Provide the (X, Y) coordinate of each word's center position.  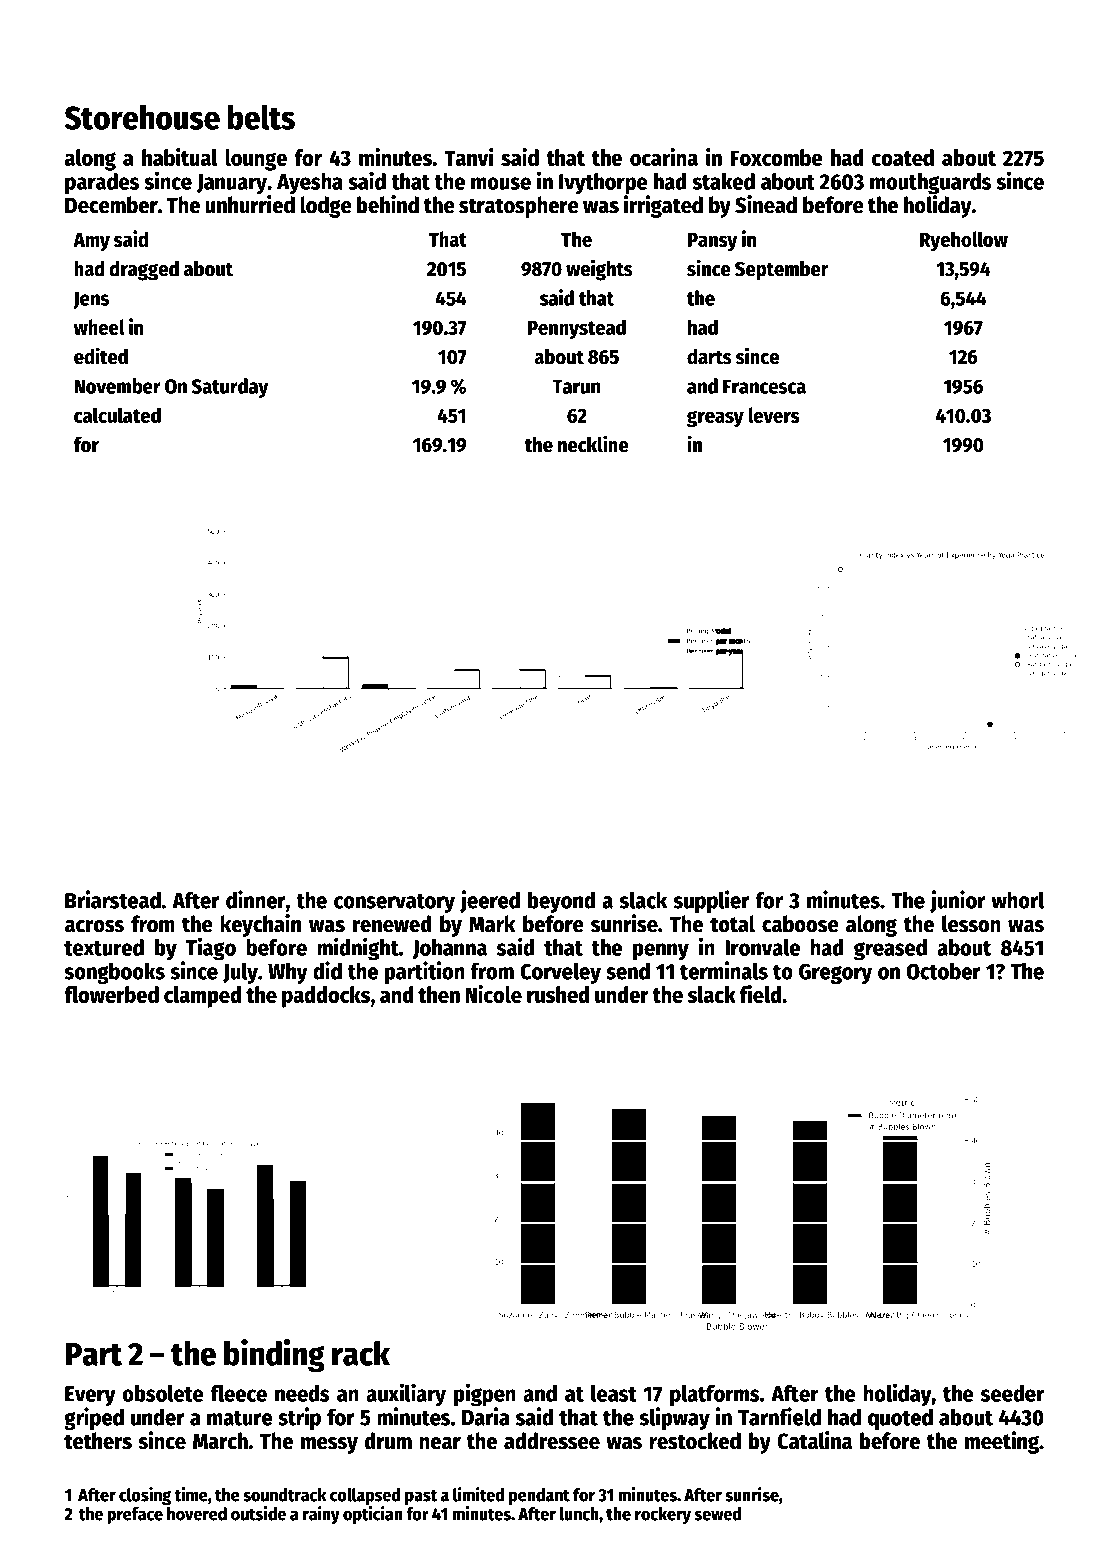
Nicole (493, 994)
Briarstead (113, 899)
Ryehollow (964, 241)
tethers (98, 1441)
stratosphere (519, 207)
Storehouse (142, 117)
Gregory (835, 973)
